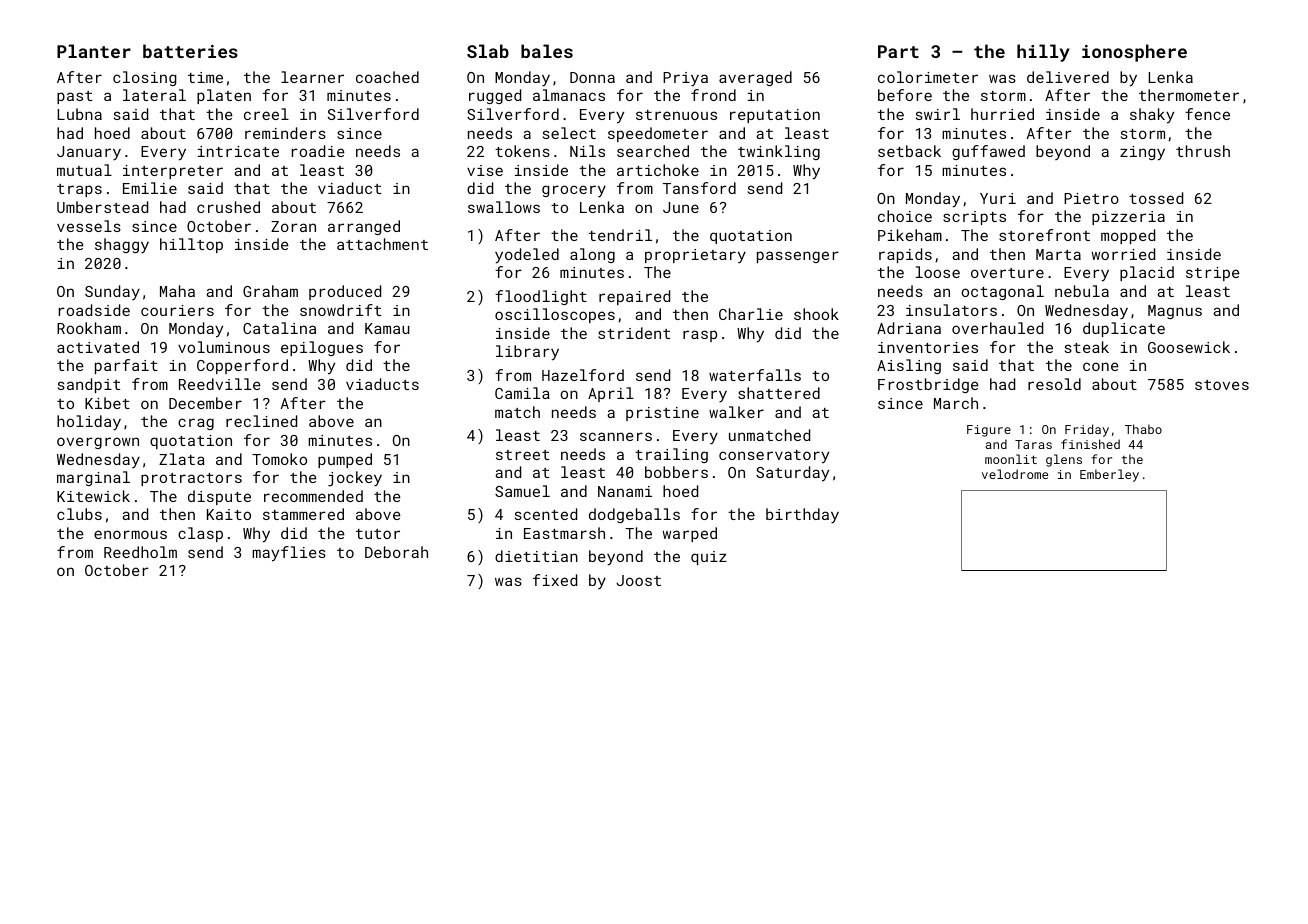  Describe the element at coordinates (956, 403) in the screenshot. I see `March` at that location.
